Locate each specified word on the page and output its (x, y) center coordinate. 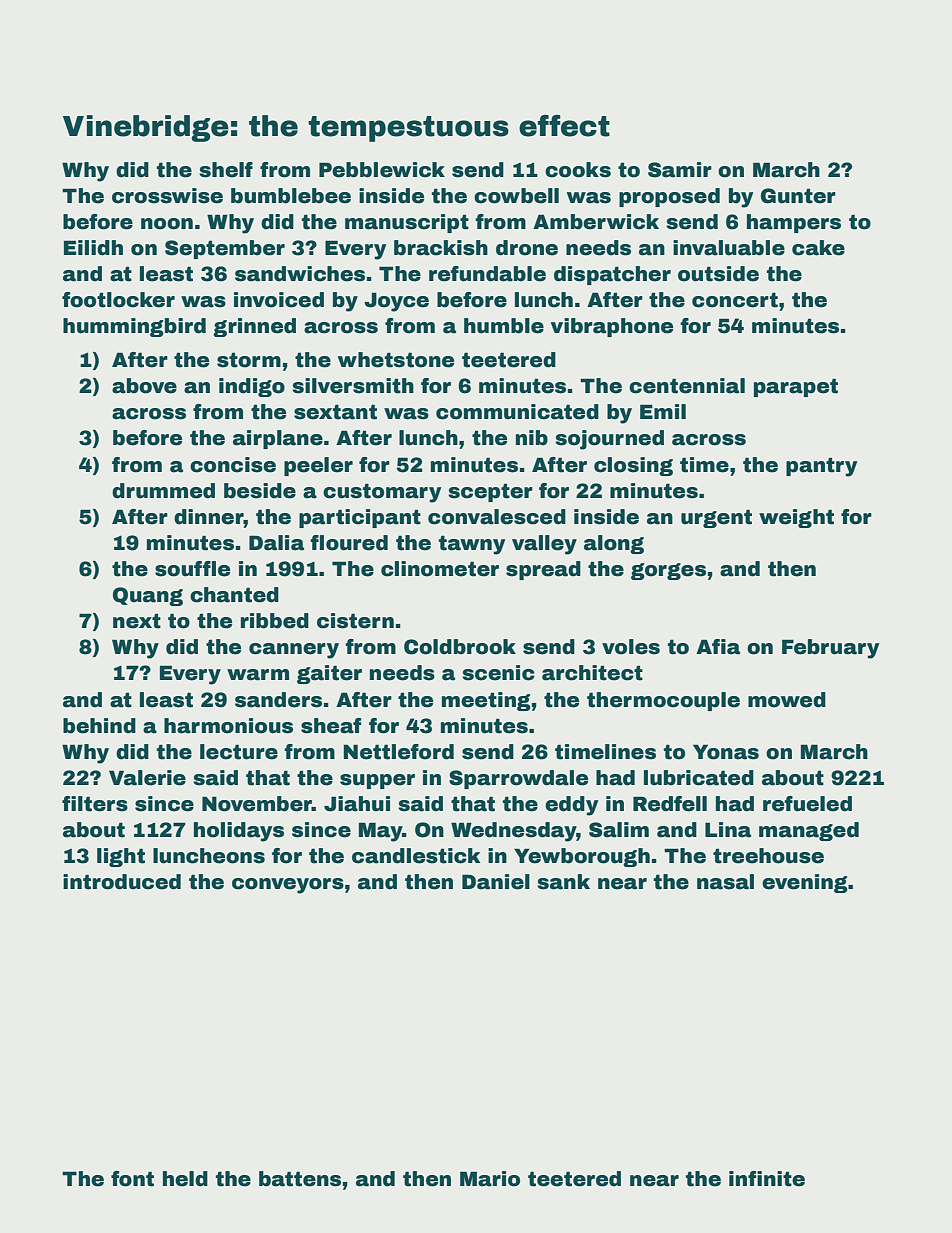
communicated (517, 412)
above (144, 386)
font (132, 1179)
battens (300, 1179)
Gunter (798, 196)
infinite (767, 1179)
